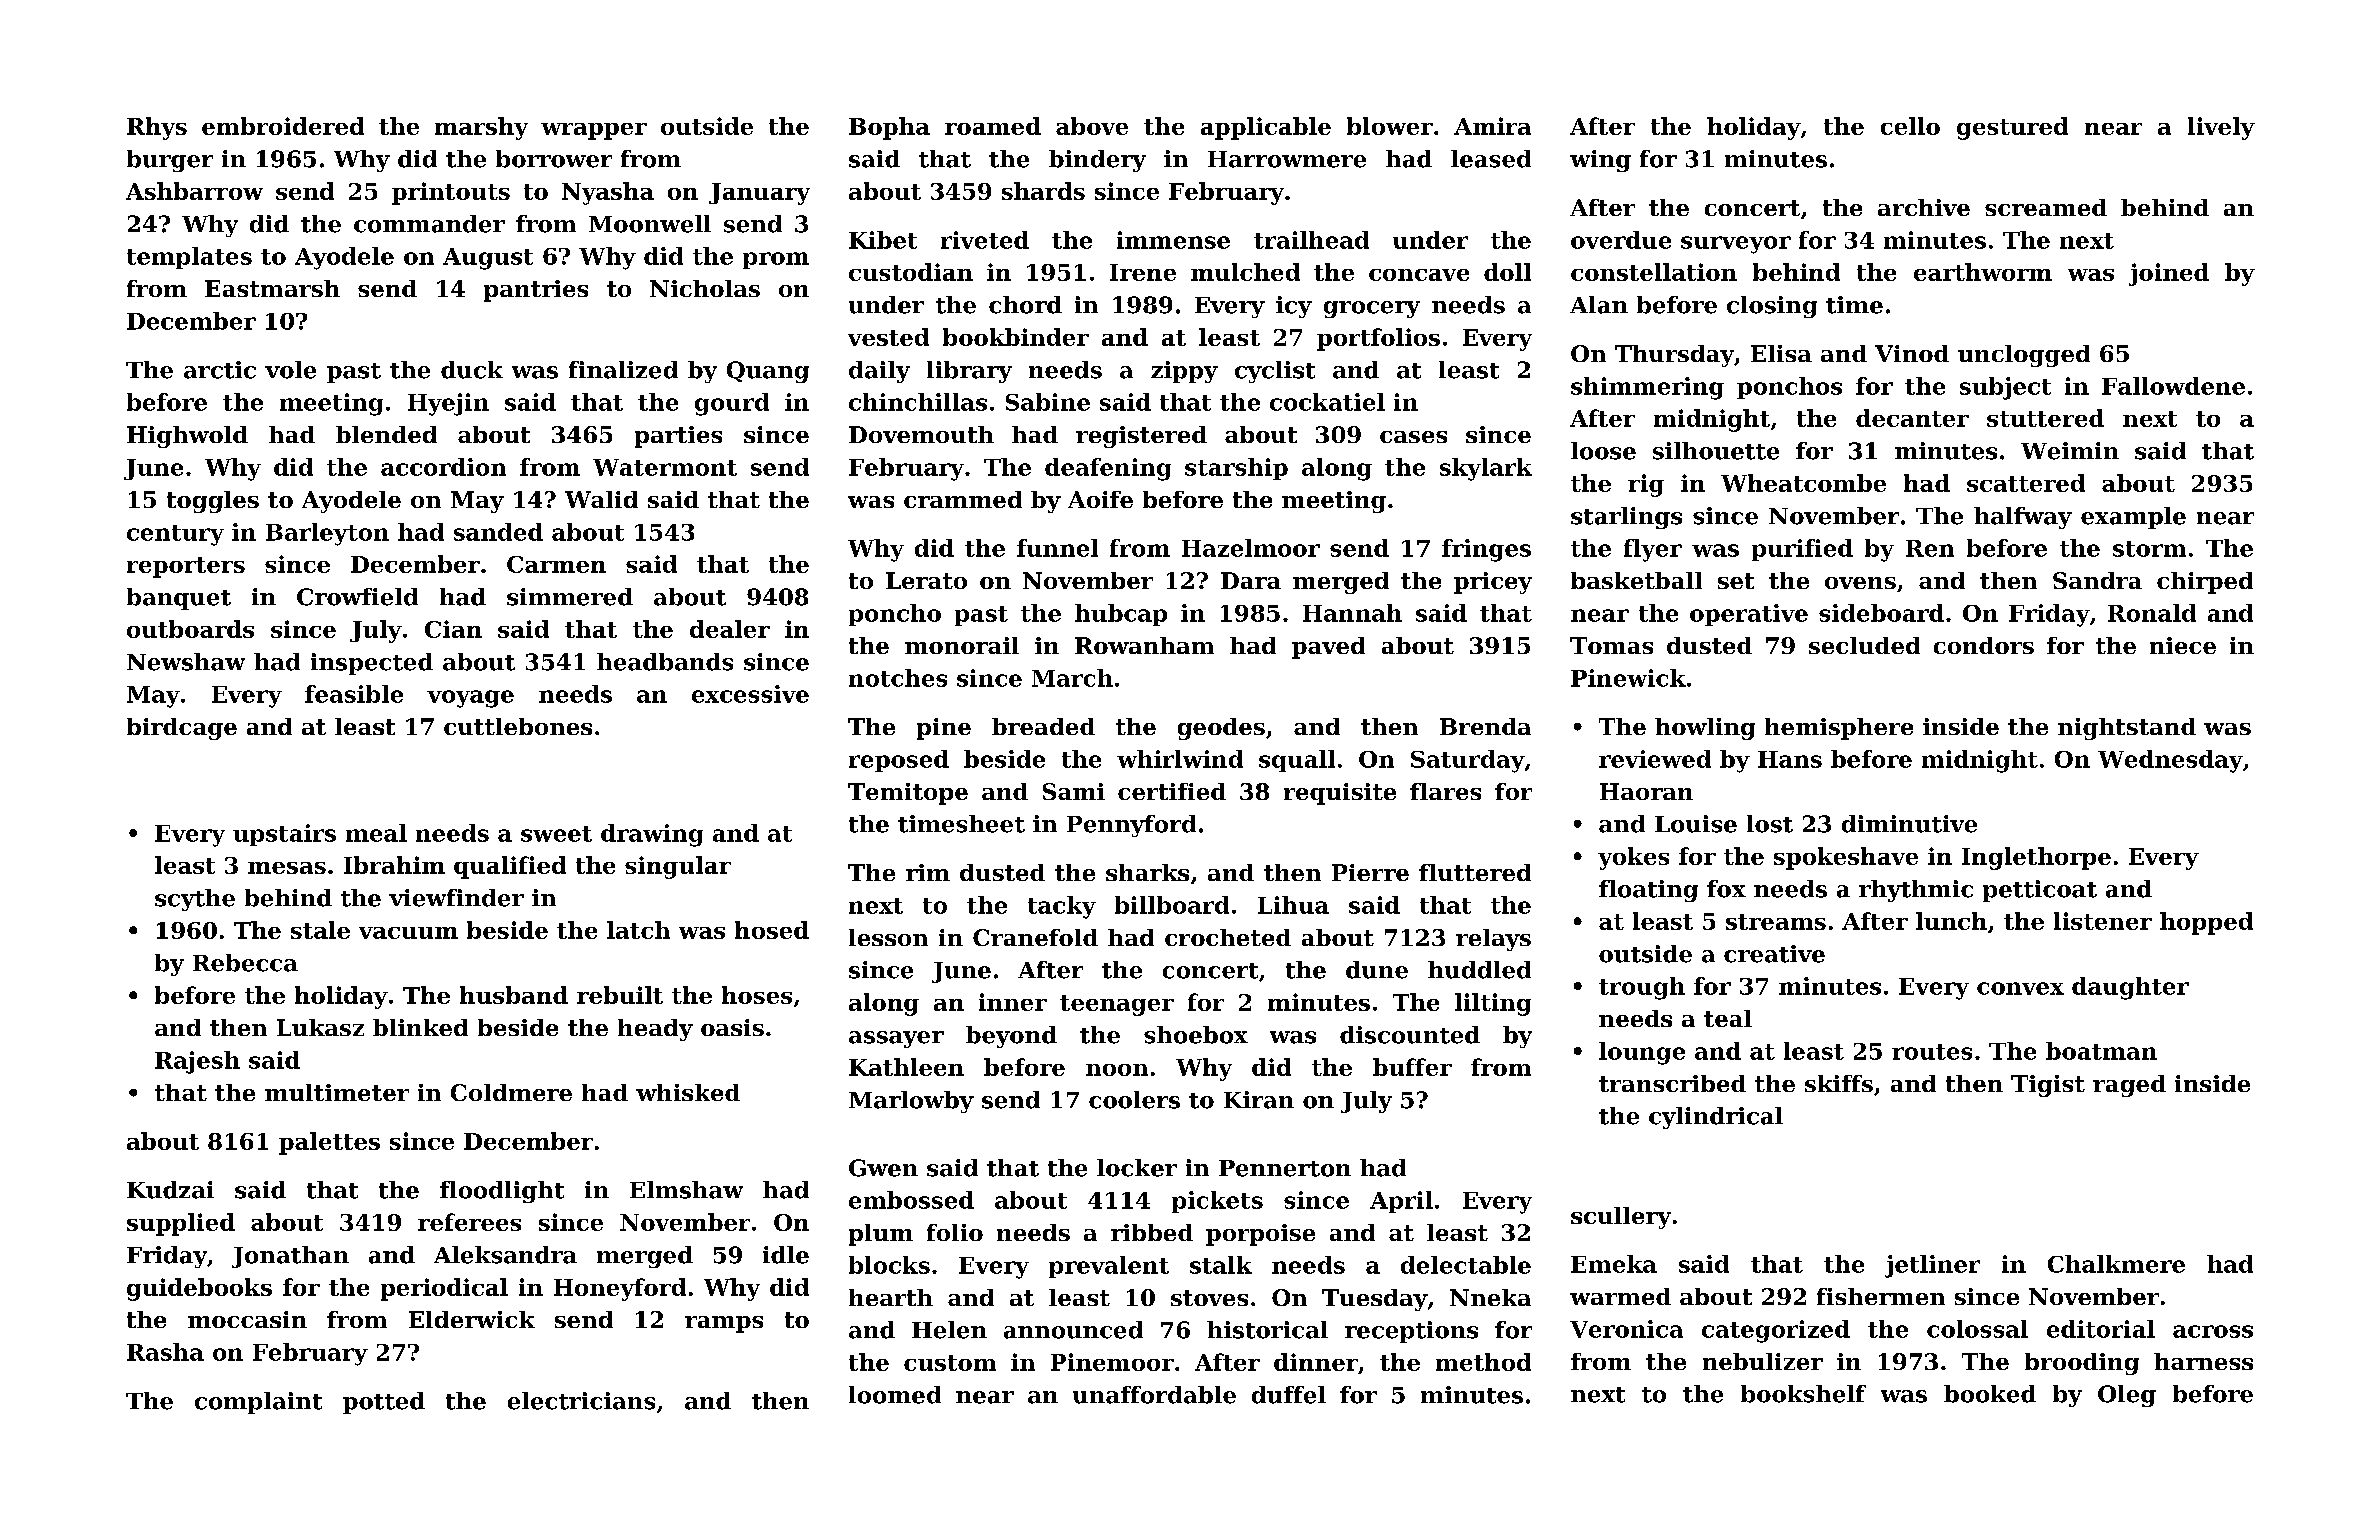 The image size is (2380, 1540). I want to click on cello, so click(1910, 126).
